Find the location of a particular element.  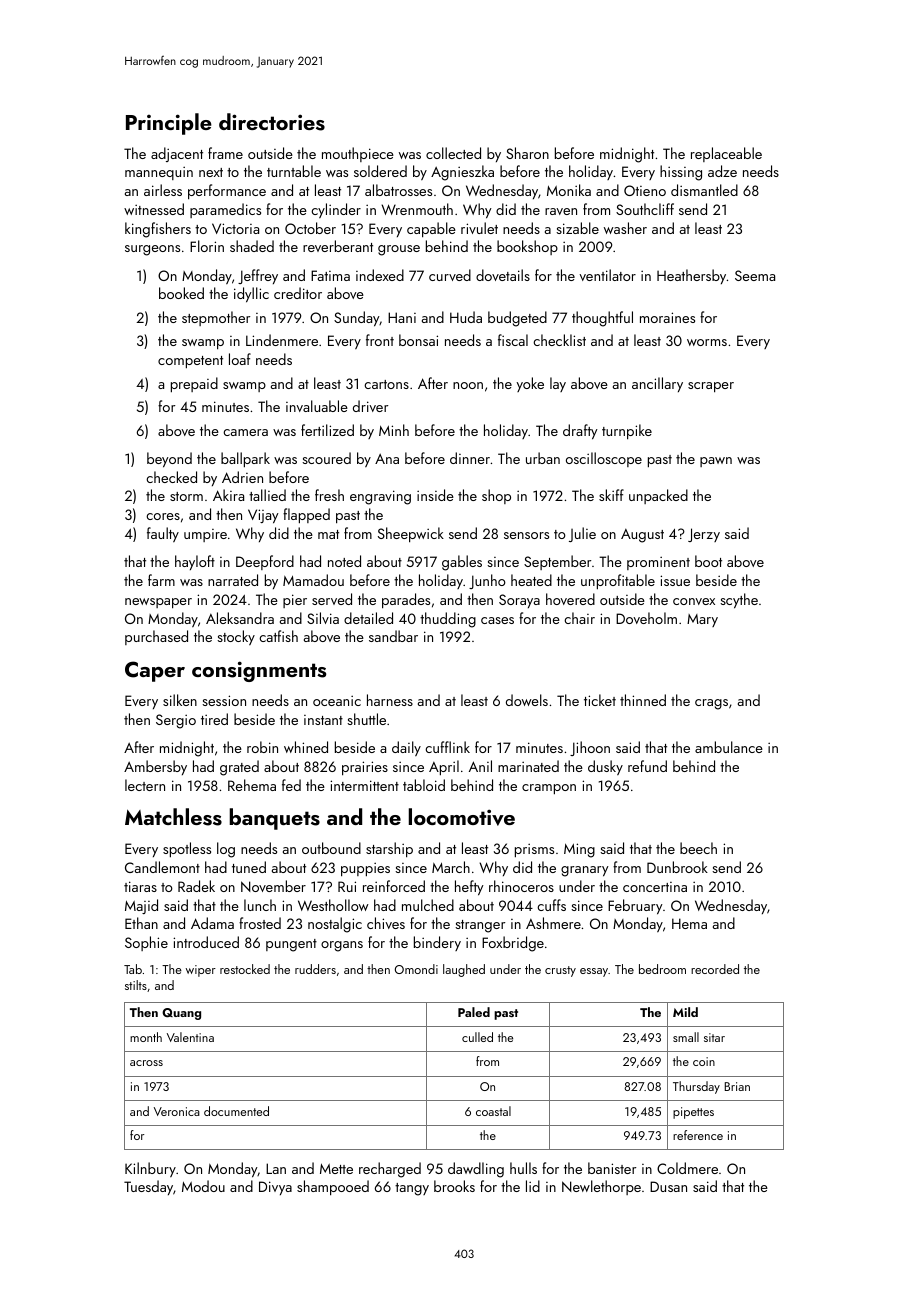

marinated is located at coordinates (528, 766).
